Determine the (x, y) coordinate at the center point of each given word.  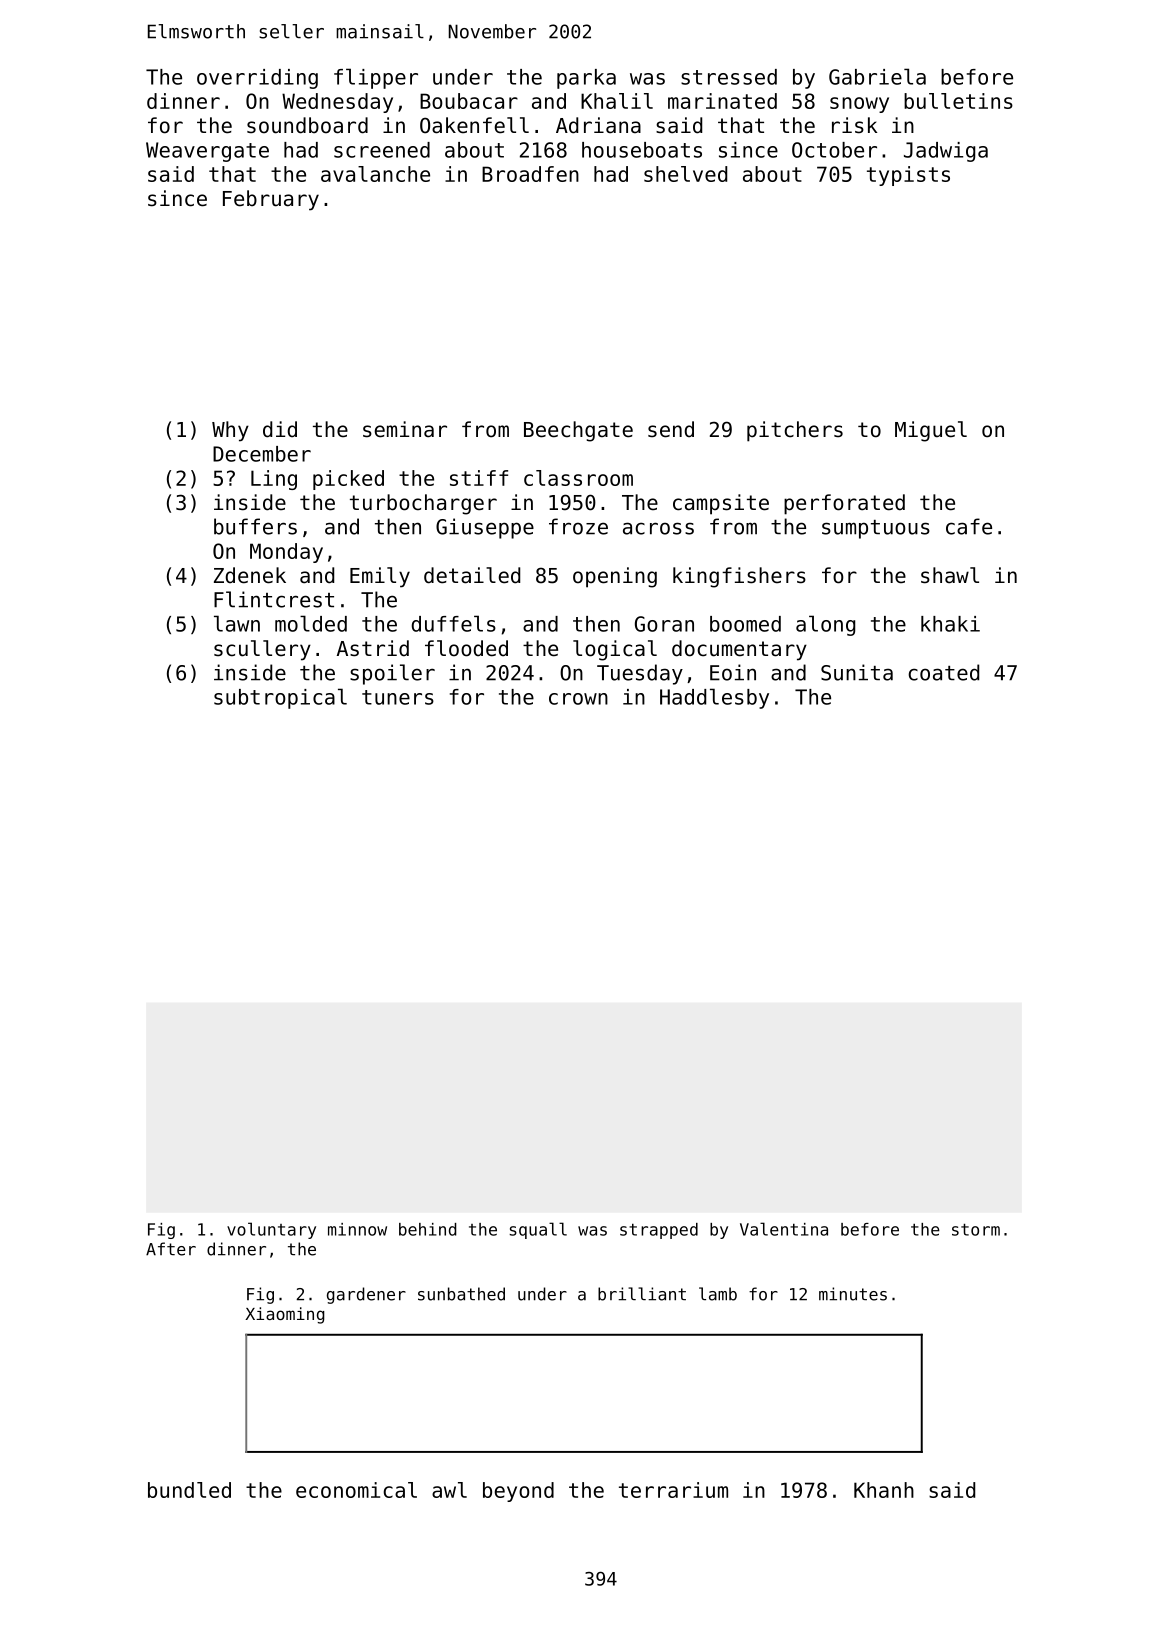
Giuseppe (485, 528)
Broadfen (530, 174)
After (171, 1249)
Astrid (373, 648)
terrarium (673, 1490)
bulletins (958, 101)
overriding (257, 79)
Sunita (857, 672)
